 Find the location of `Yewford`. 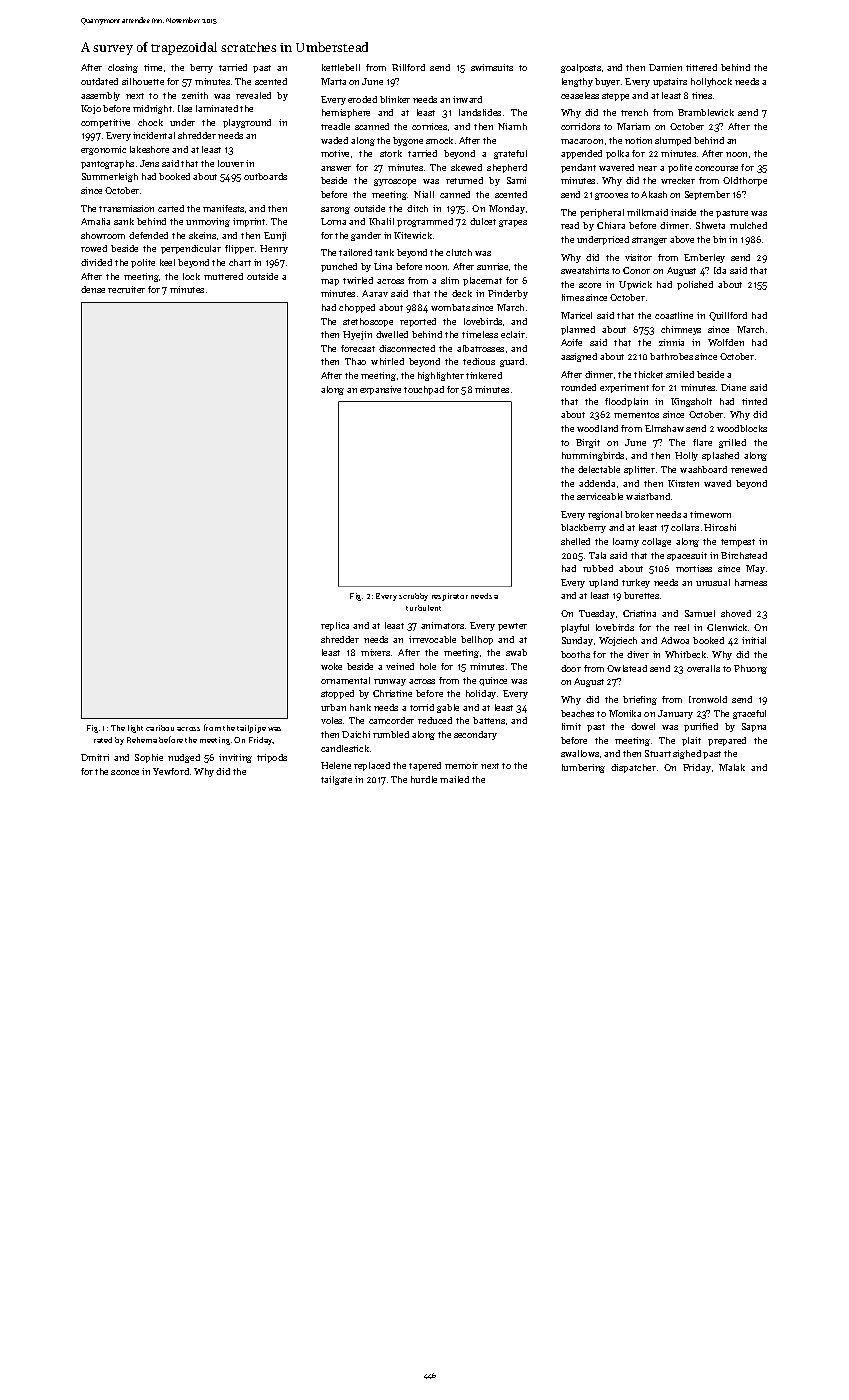

Yewford is located at coordinates (171, 771).
